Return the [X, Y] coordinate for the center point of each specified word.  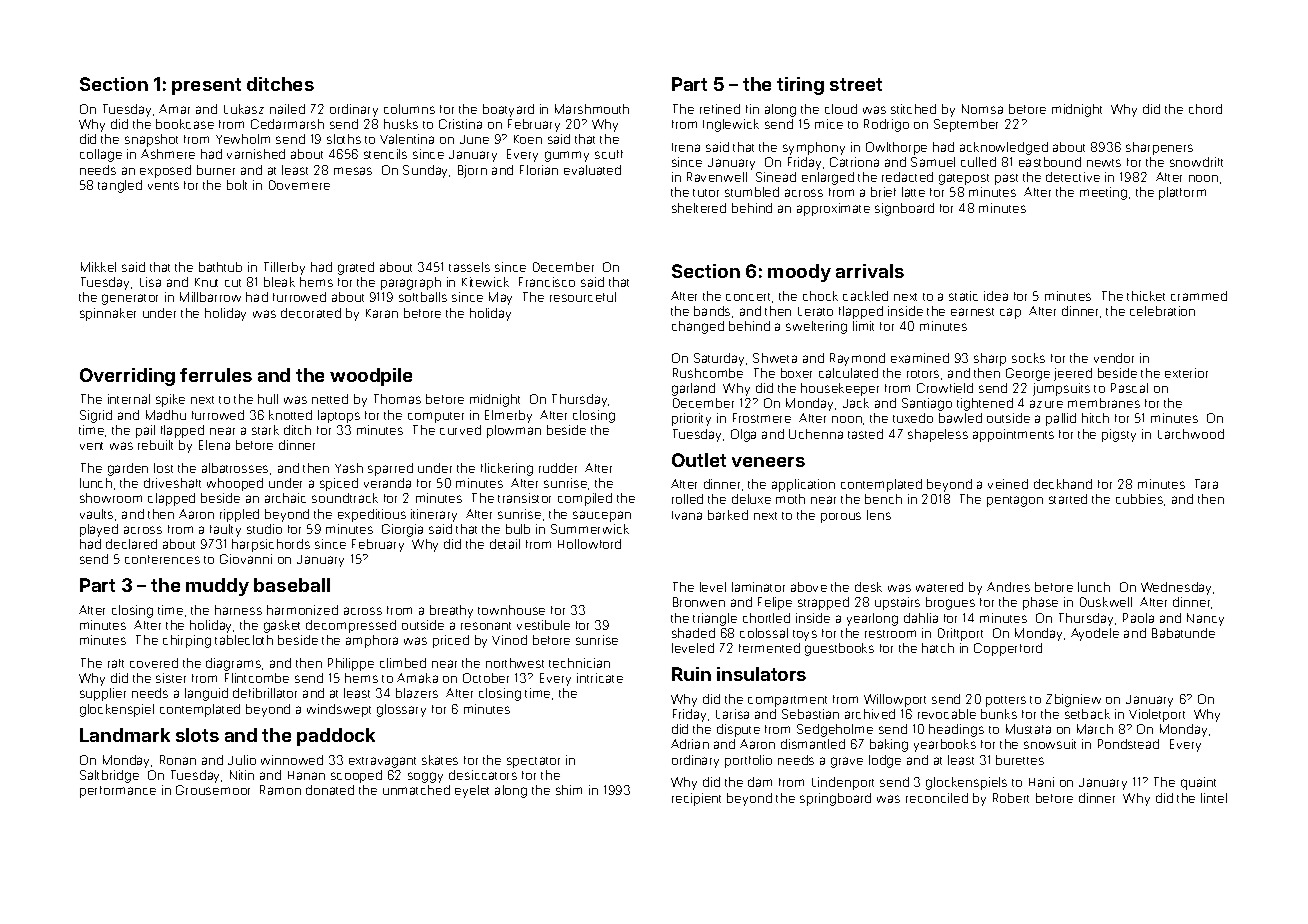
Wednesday [1176, 588]
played [99, 530]
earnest [972, 312]
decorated [311, 313]
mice [829, 124]
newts [1104, 163]
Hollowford [589, 544]
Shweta [775, 358]
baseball [292, 585]
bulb [518, 529]
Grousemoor [213, 790]
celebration [1162, 311]
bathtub [220, 267]
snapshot [151, 140]
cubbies [1139, 499]
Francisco [547, 282]
